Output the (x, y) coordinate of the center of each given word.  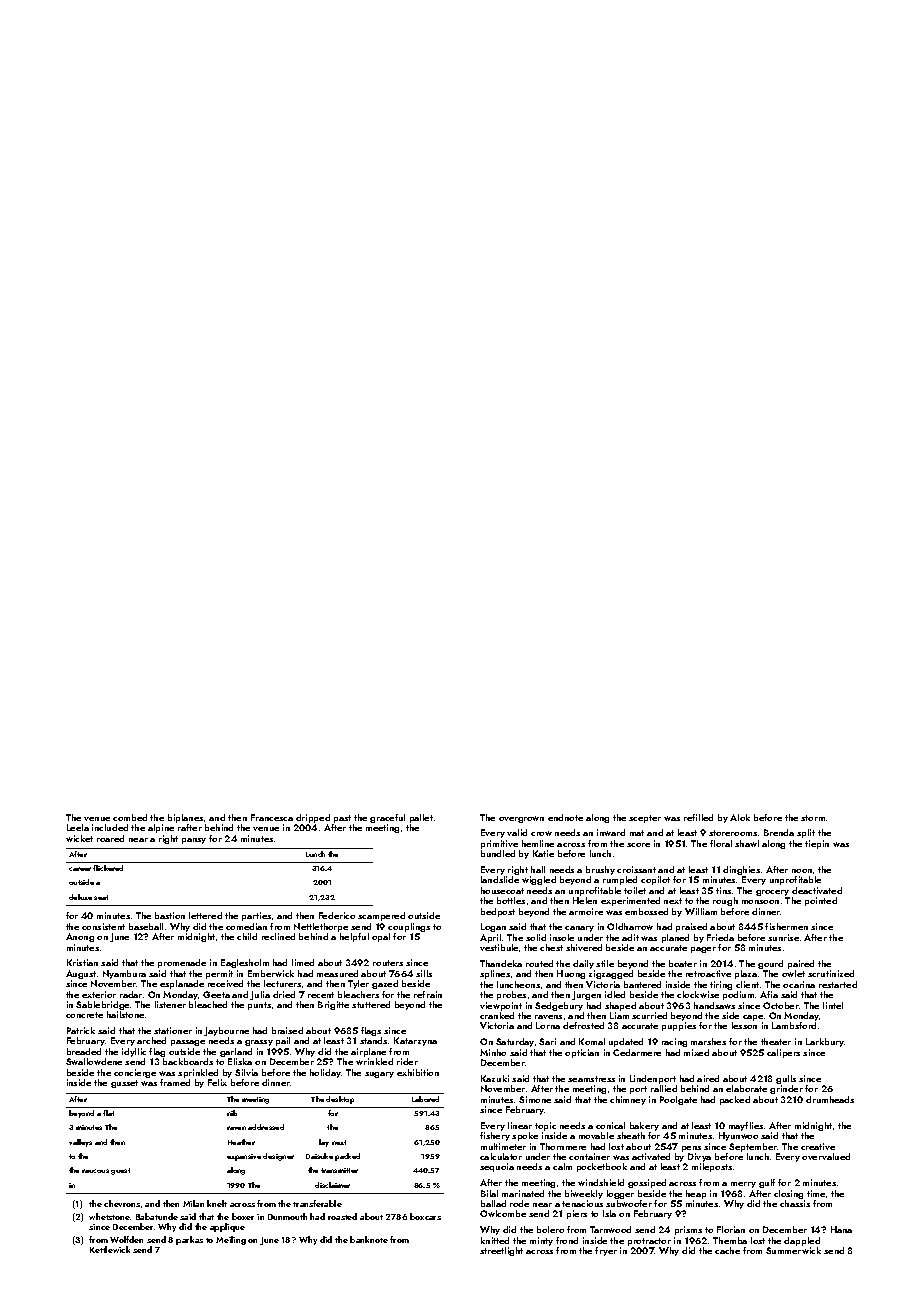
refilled (698, 817)
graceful (387, 818)
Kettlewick (110, 1249)
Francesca (272, 817)
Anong (80, 937)
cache (727, 1250)
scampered (381, 916)
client (747, 984)
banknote (369, 1239)
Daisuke (319, 1156)
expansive (244, 1157)
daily (583, 964)
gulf (767, 1183)
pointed (821, 901)
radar (131, 994)
